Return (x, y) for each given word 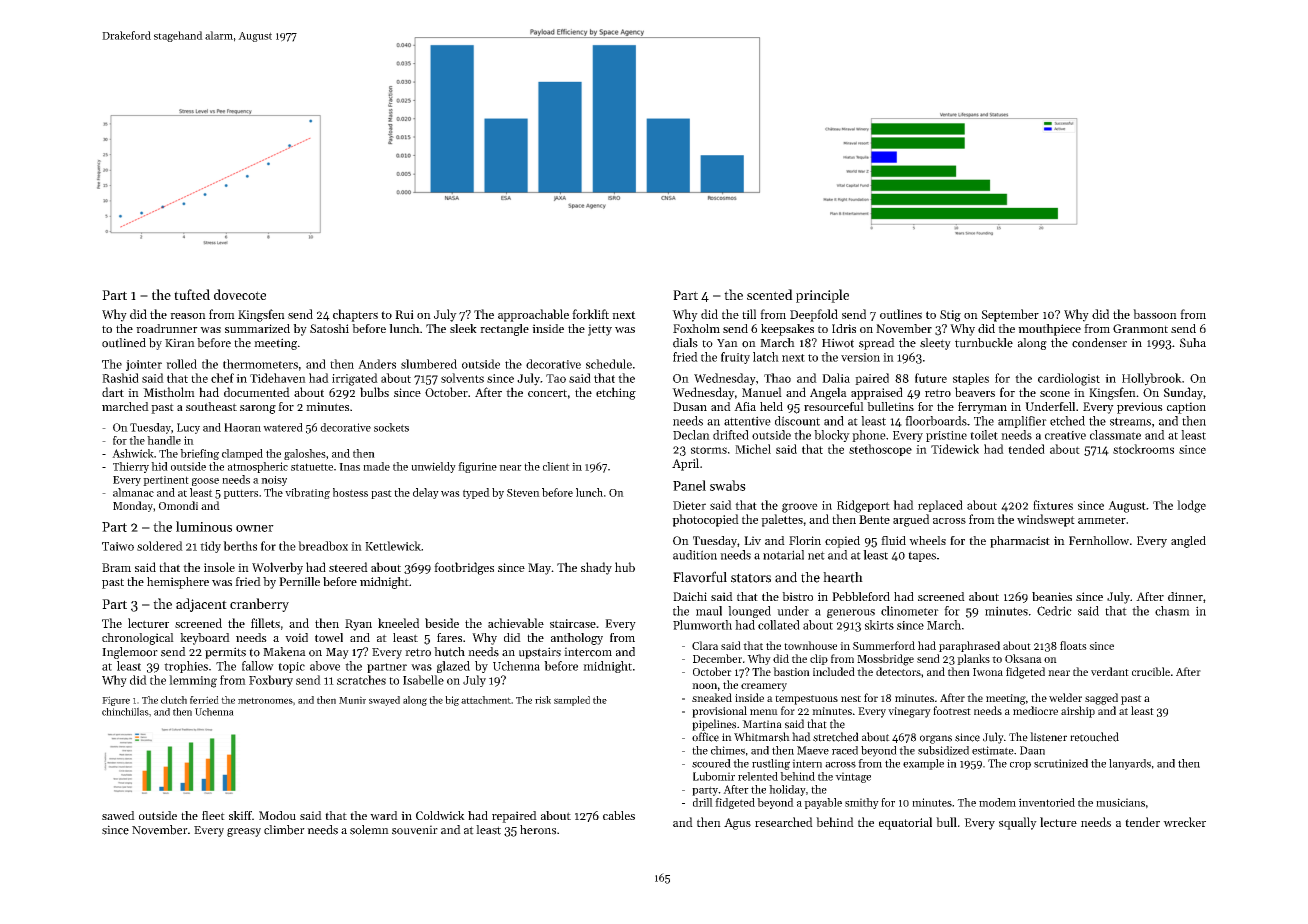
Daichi (690, 596)
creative (1065, 435)
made (376, 466)
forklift (590, 314)
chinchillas (125, 711)
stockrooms (1143, 449)
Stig (950, 316)
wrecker (1184, 822)
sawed (118, 815)
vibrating (307, 493)
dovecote (240, 294)
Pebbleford (861, 596)
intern (807, 763)
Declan (691, 435)
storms (709, 450)
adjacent (201, 605)
